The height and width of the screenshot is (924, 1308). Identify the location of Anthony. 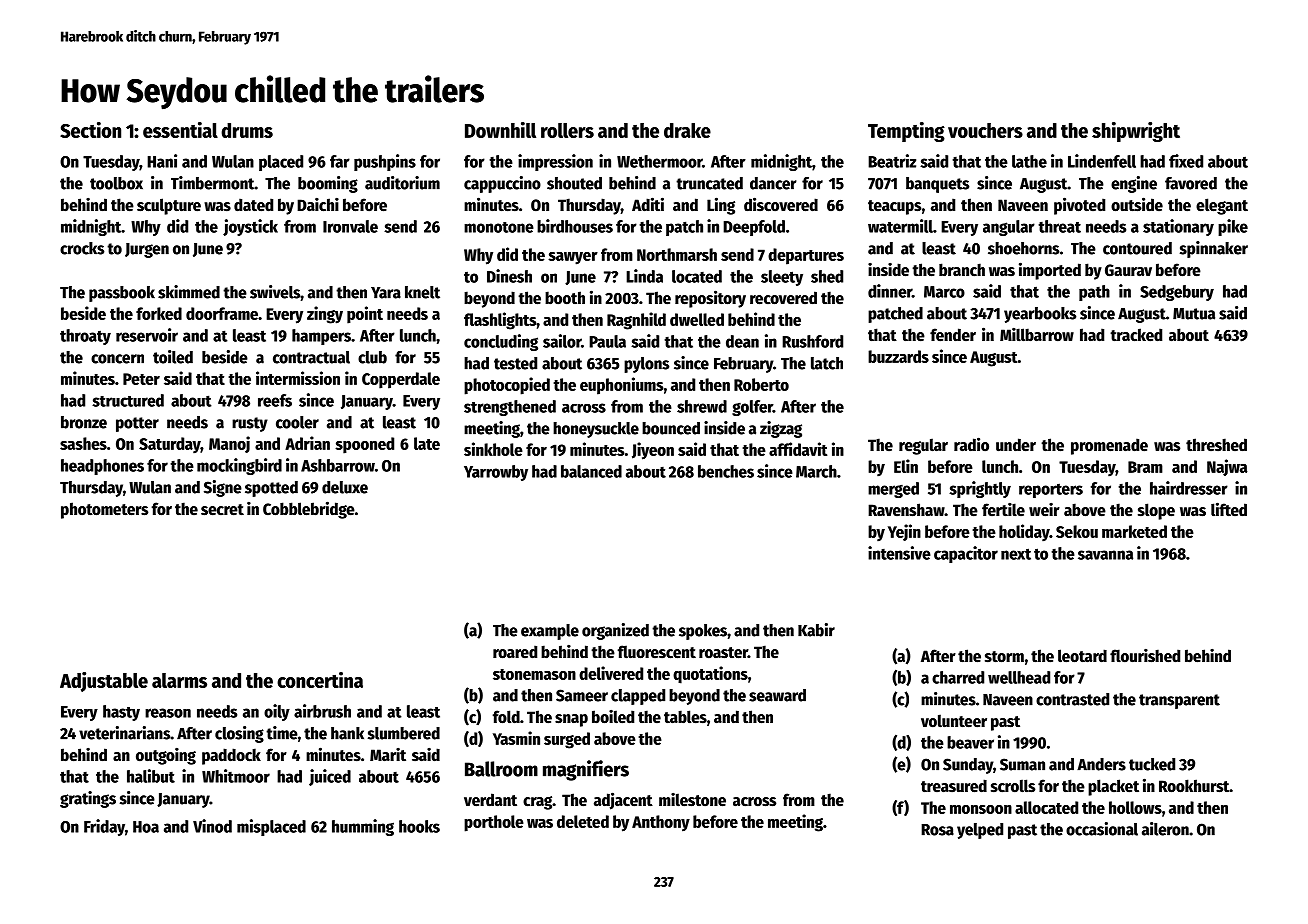
(661, 823).
